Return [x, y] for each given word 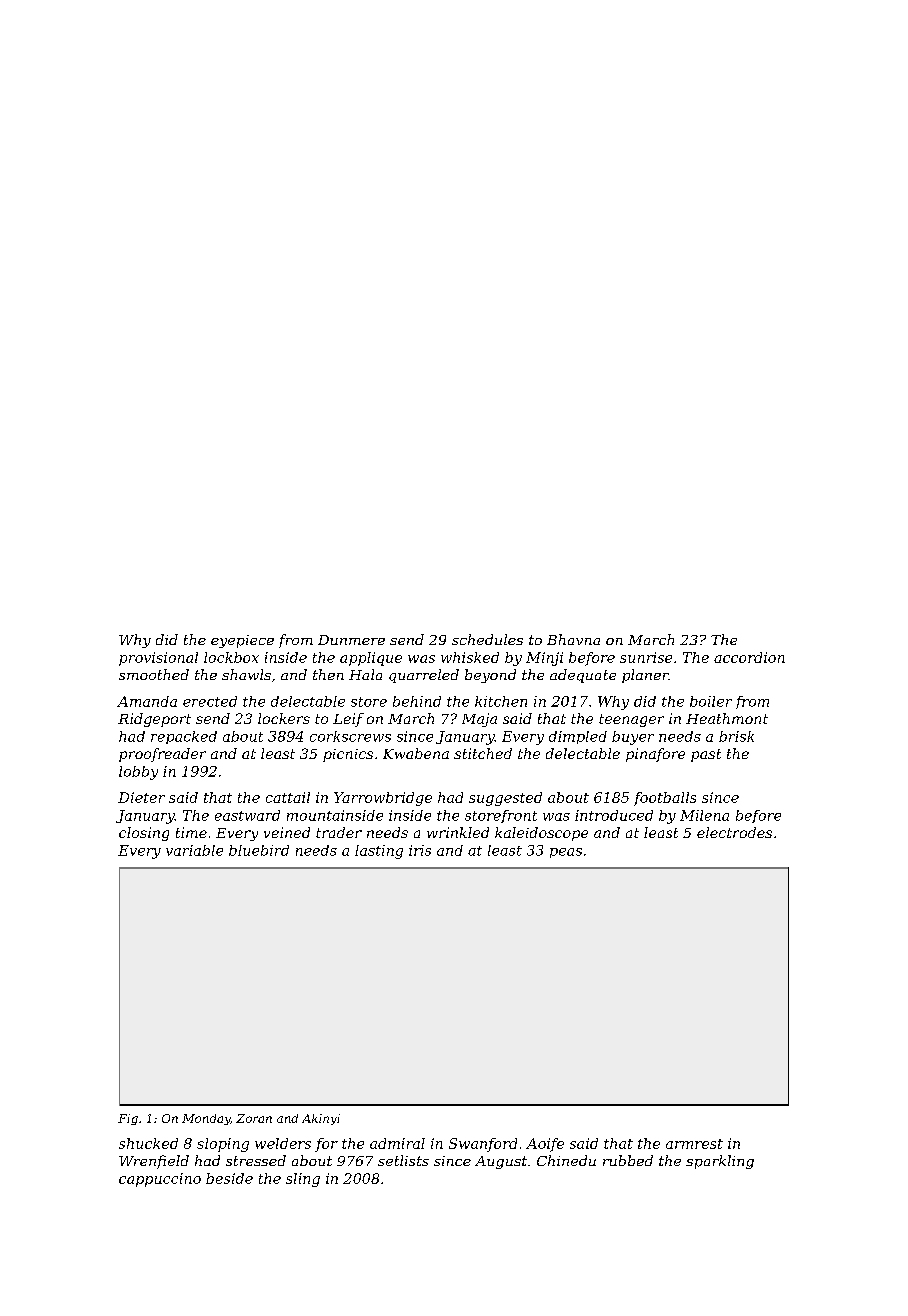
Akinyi [321, 1119]
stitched [483, 753]
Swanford [483, 1145]
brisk [736, 736]
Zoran [254, 1118]
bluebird [259, 850]
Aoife [545, 1145]
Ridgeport [154, 720]
